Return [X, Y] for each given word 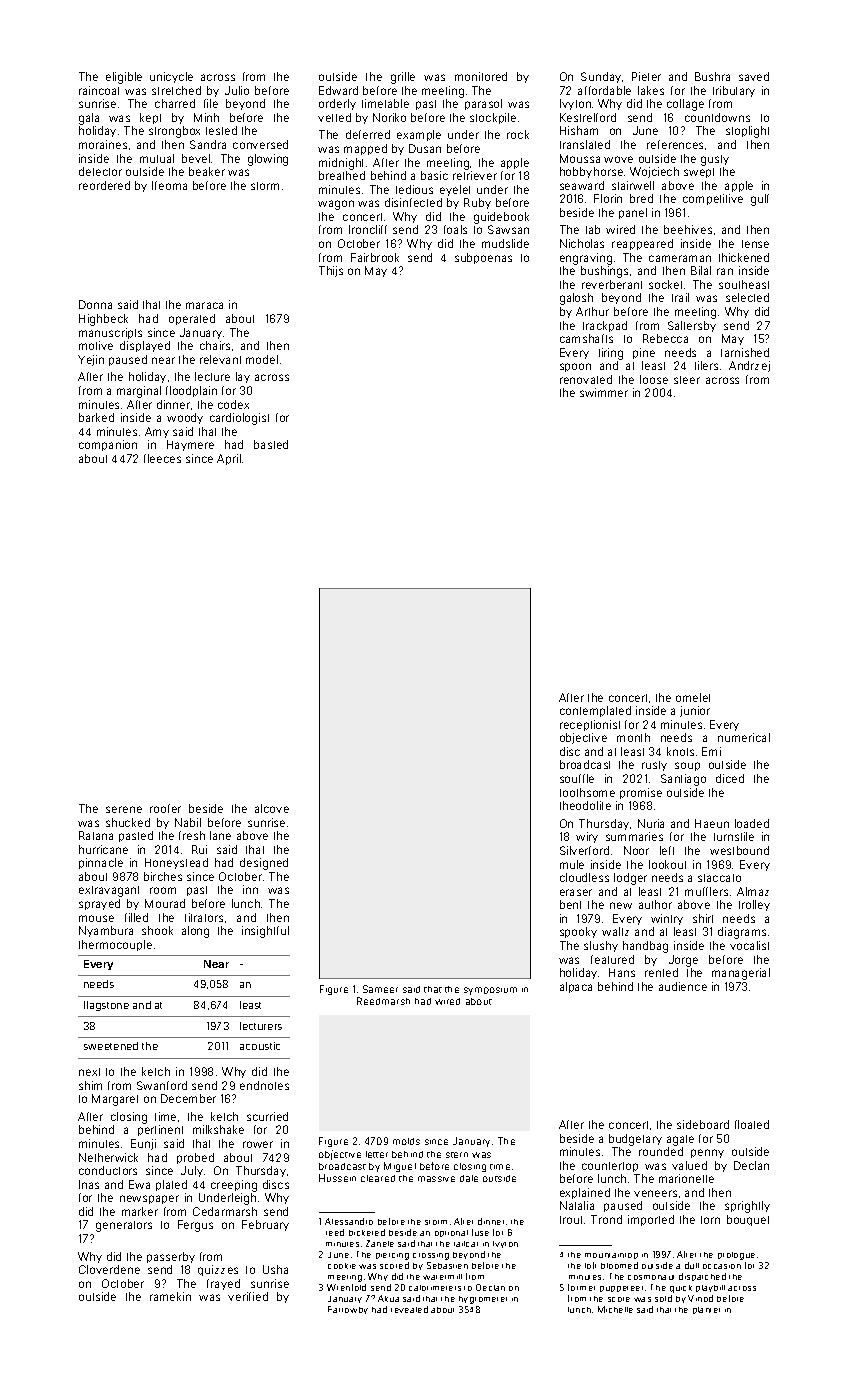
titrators [204, 917]
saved [754, 76]
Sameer [380, 989]
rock [518, 134]
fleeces [162, 458]
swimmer [604, 392]
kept [150, 118]
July [192, 1171]
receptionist [590, 725]
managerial [741, 974]
